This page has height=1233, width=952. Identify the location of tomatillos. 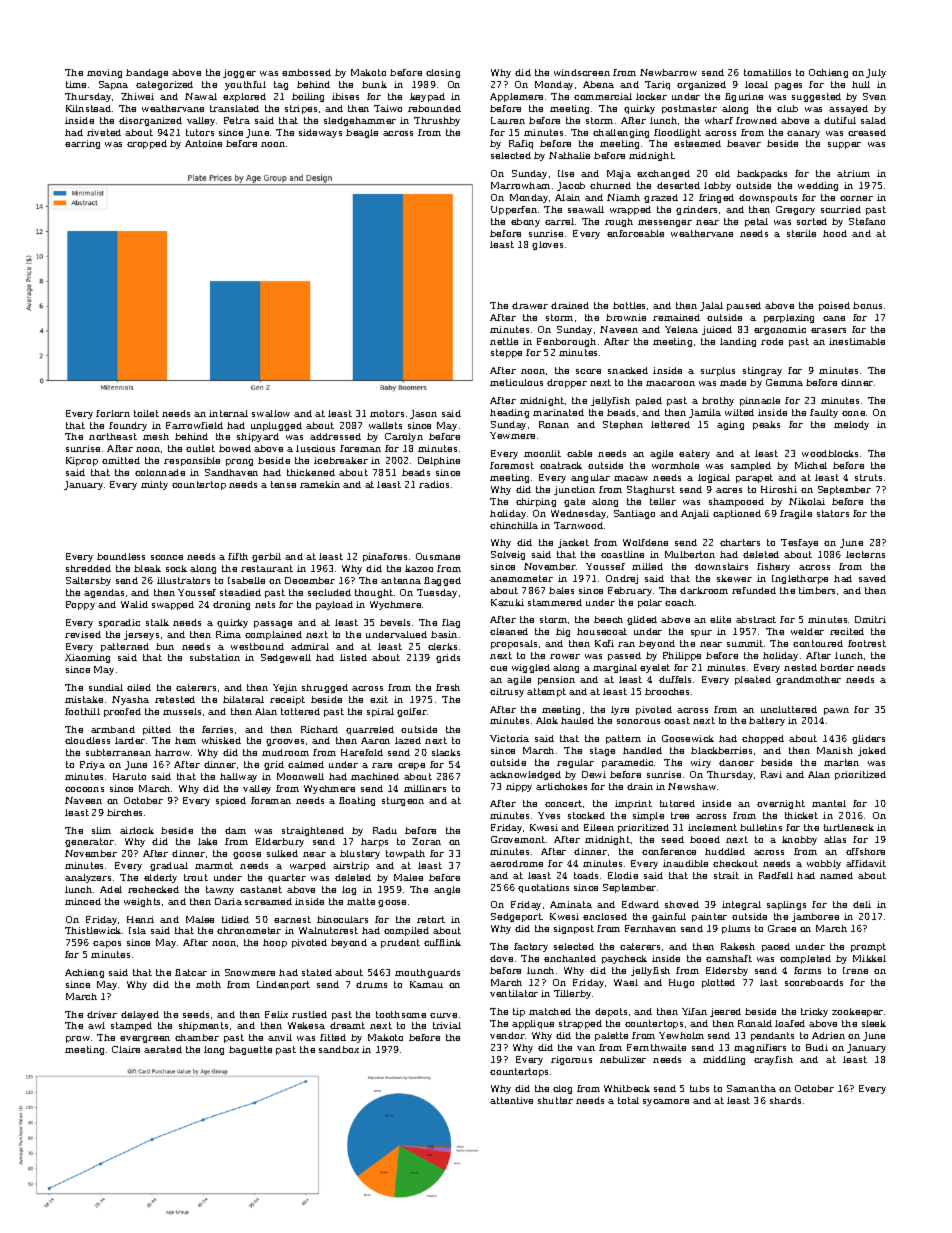
(767, 72).
